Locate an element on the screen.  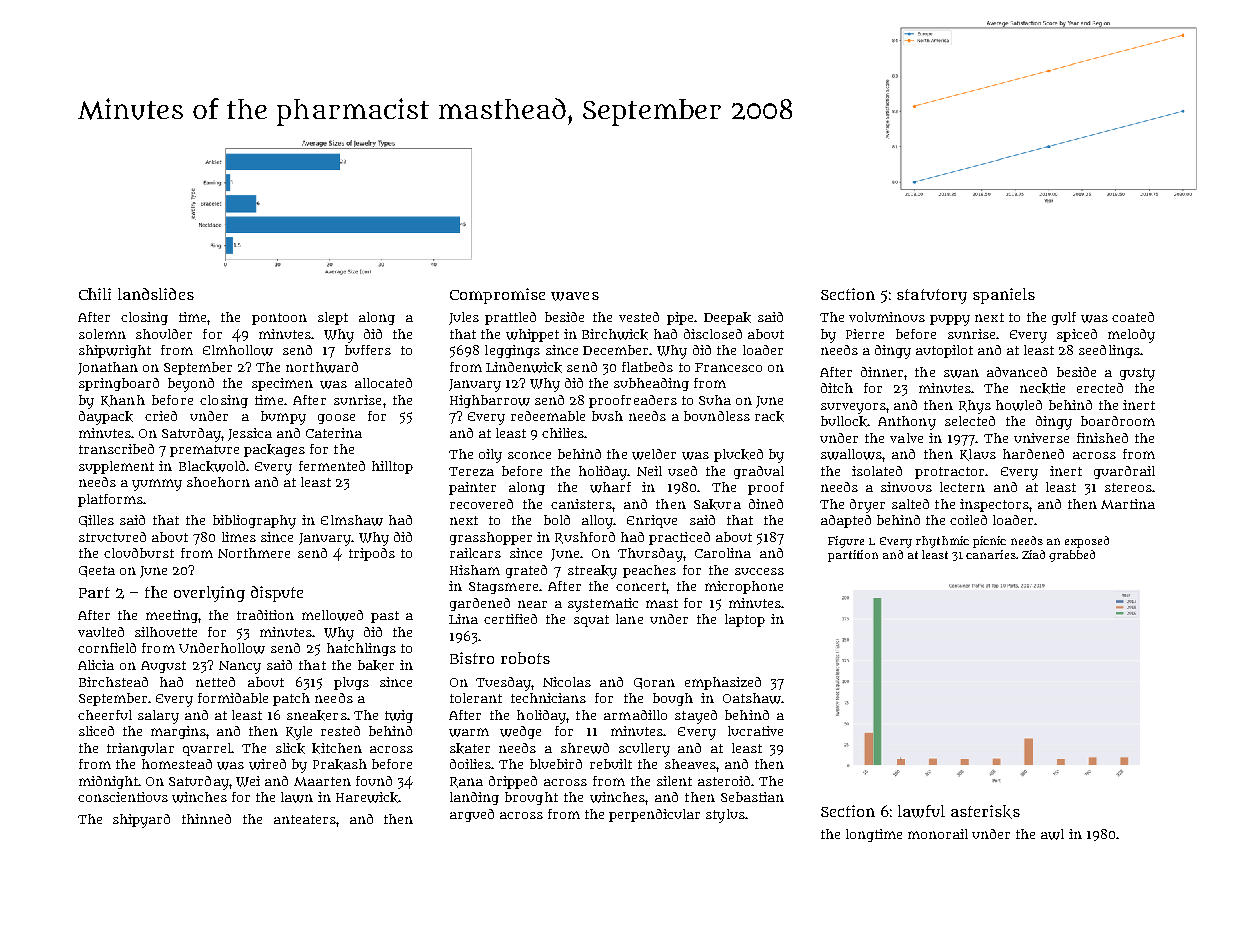
pontoon is located at coordinates (279, 319).
